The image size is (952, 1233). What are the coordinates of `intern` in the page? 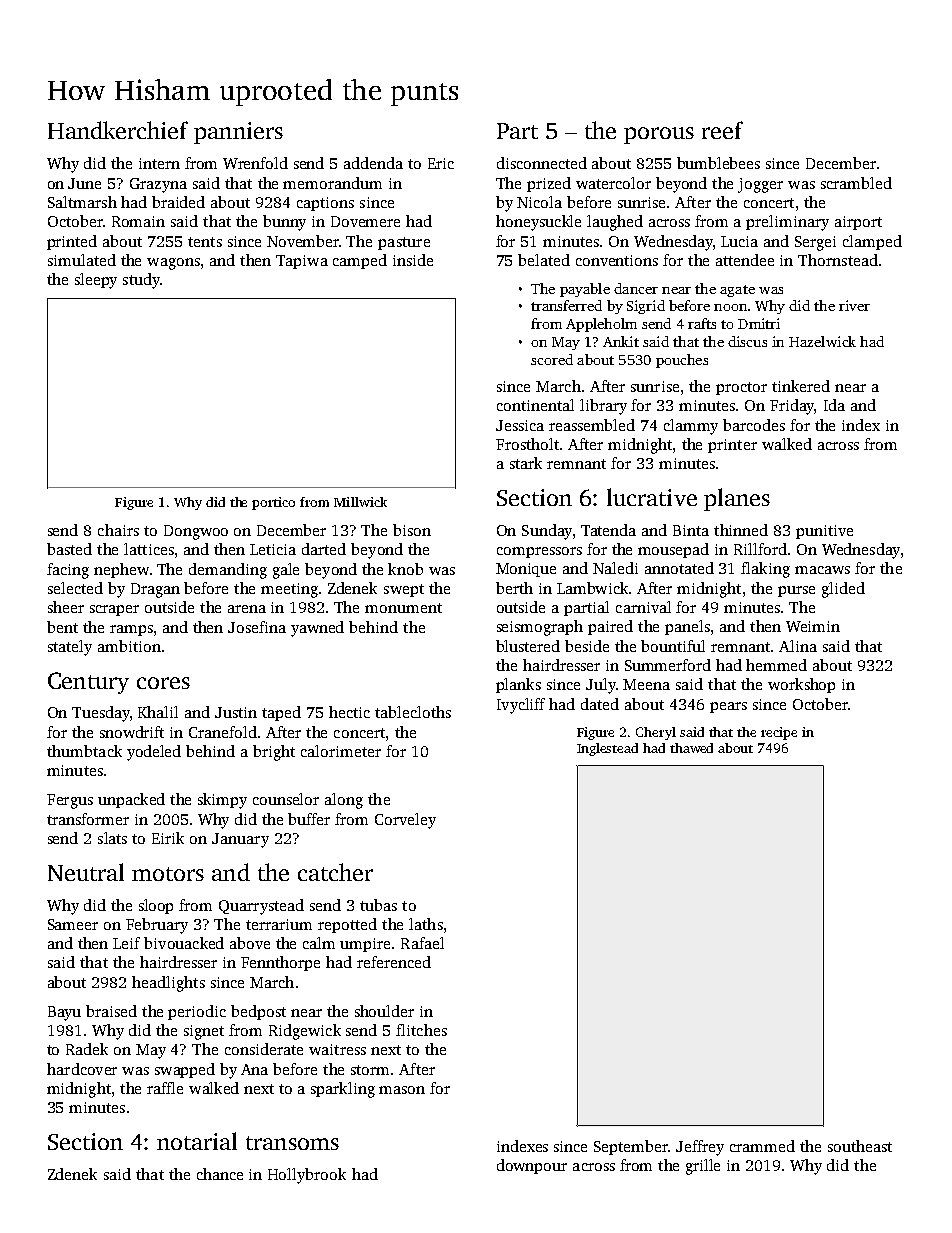 It's located at (159, 163).
